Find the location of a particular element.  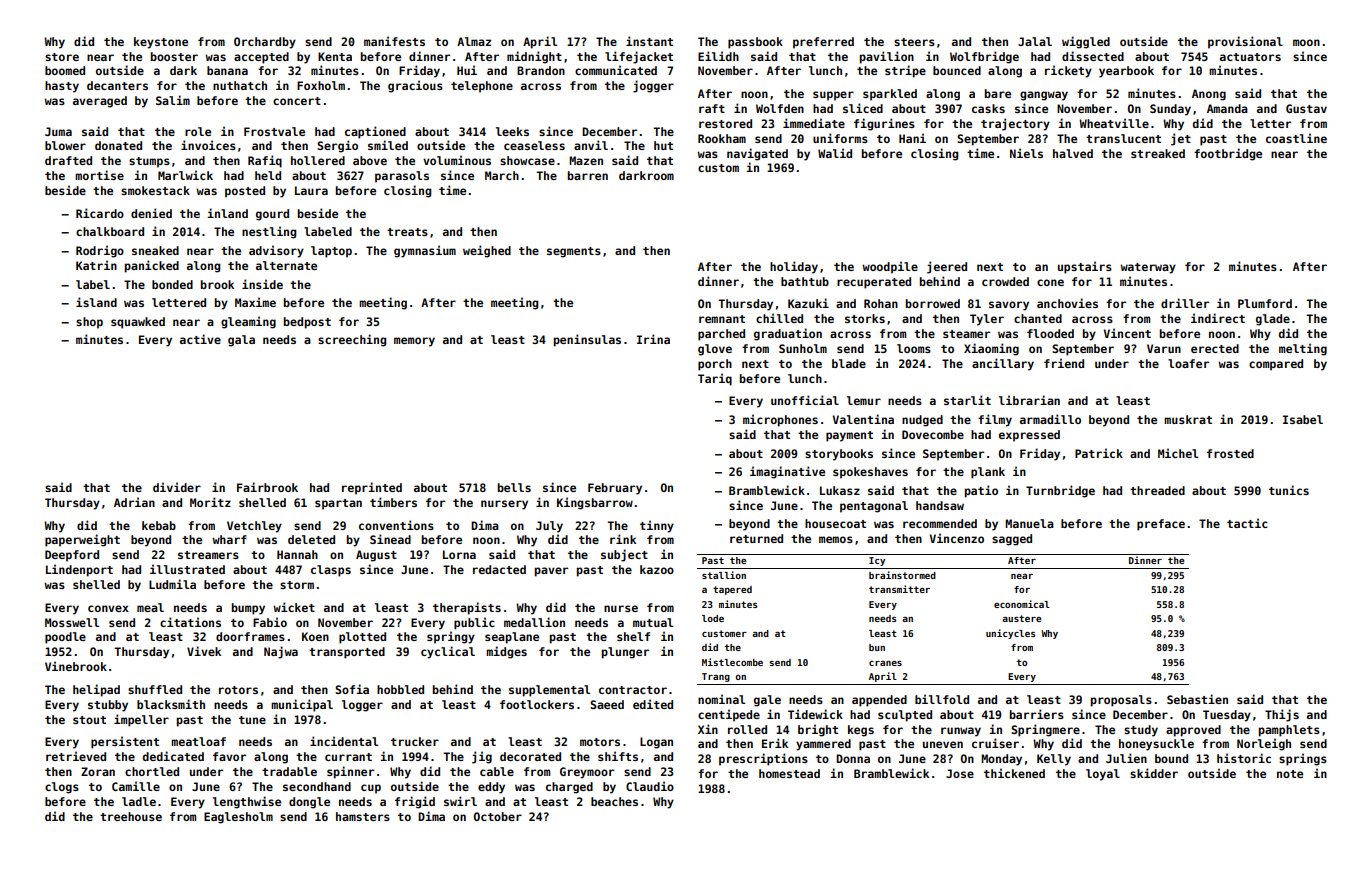

stumps is located at coordinates (149, 162).
